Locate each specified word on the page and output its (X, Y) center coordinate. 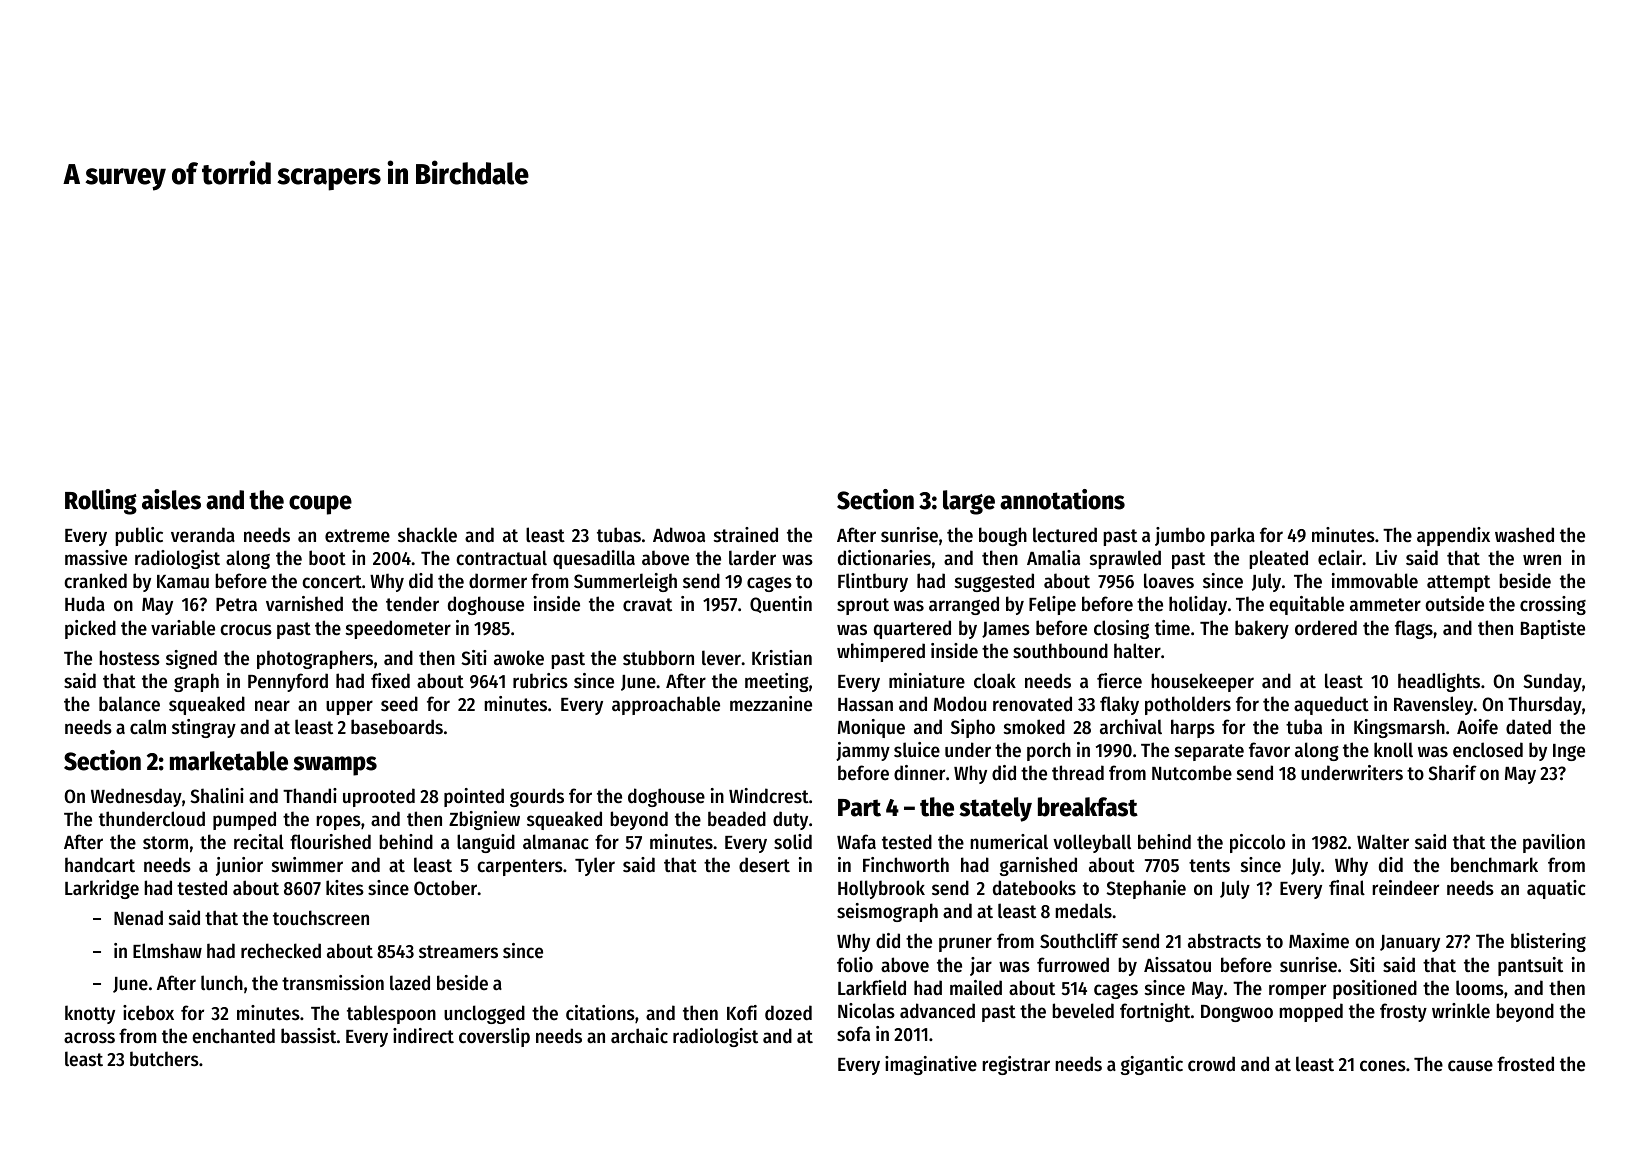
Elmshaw (167, 950)
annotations (1062, 499)
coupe (320, 505)
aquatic (1556, 889)
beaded (737, 819)
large (969, 502)
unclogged (484, 1014)
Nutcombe (1192, 773)
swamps (335, 766)
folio (855, 965)
